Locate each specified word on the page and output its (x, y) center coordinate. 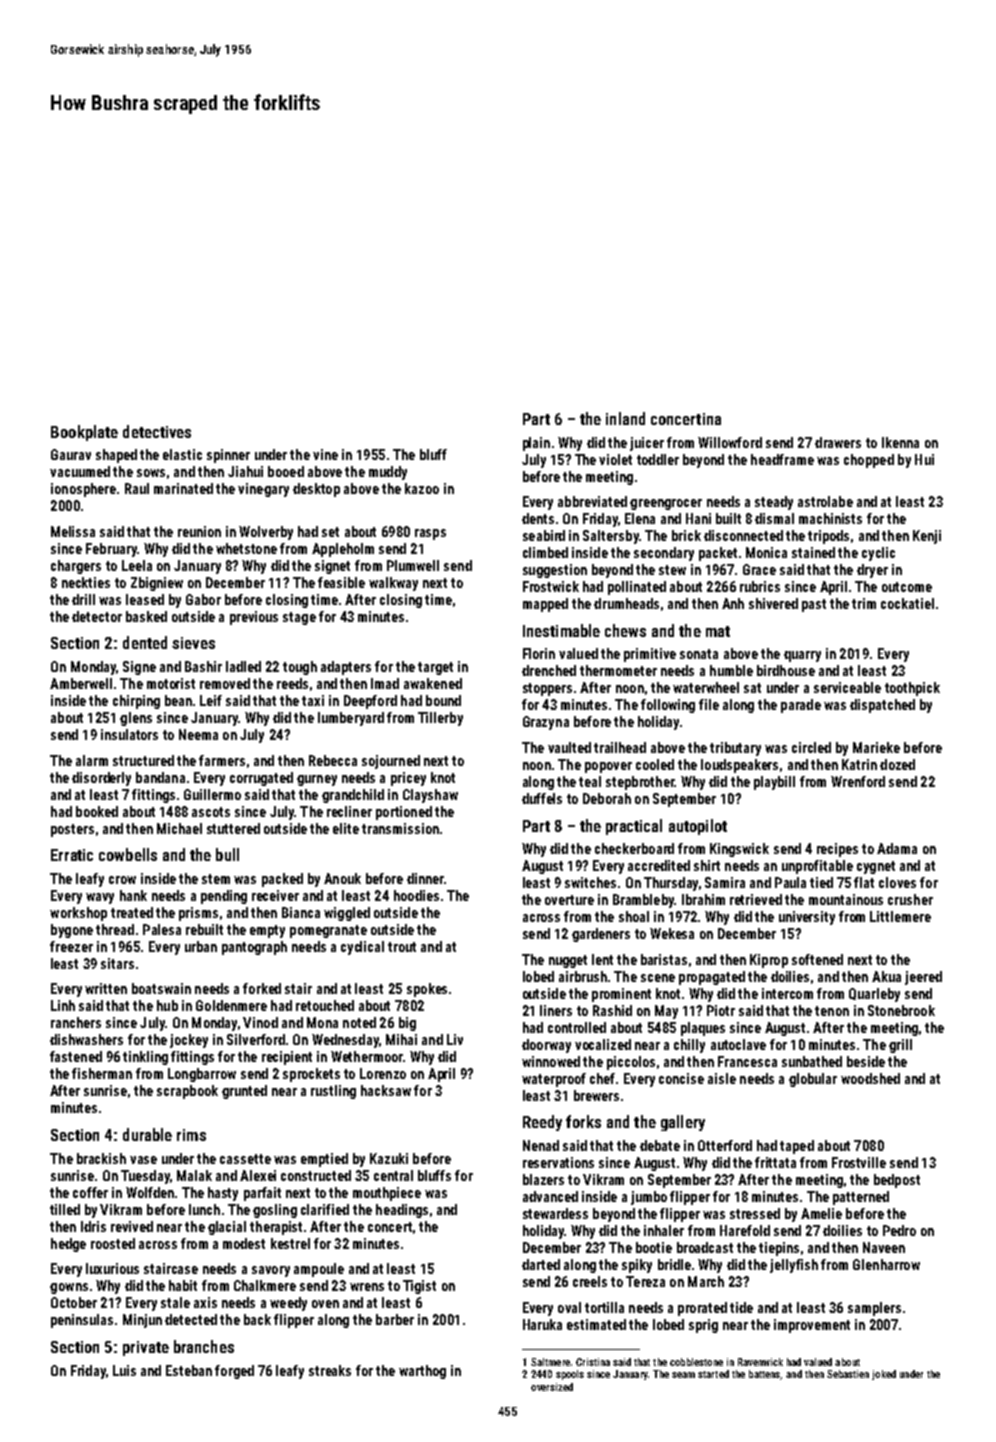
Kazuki (389, 1158)
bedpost (897, 1181)
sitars (117, 963)
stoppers (547, 689)
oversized (552, 1387)
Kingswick (739, 850)
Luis (124, 1370)
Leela (137, 565)
